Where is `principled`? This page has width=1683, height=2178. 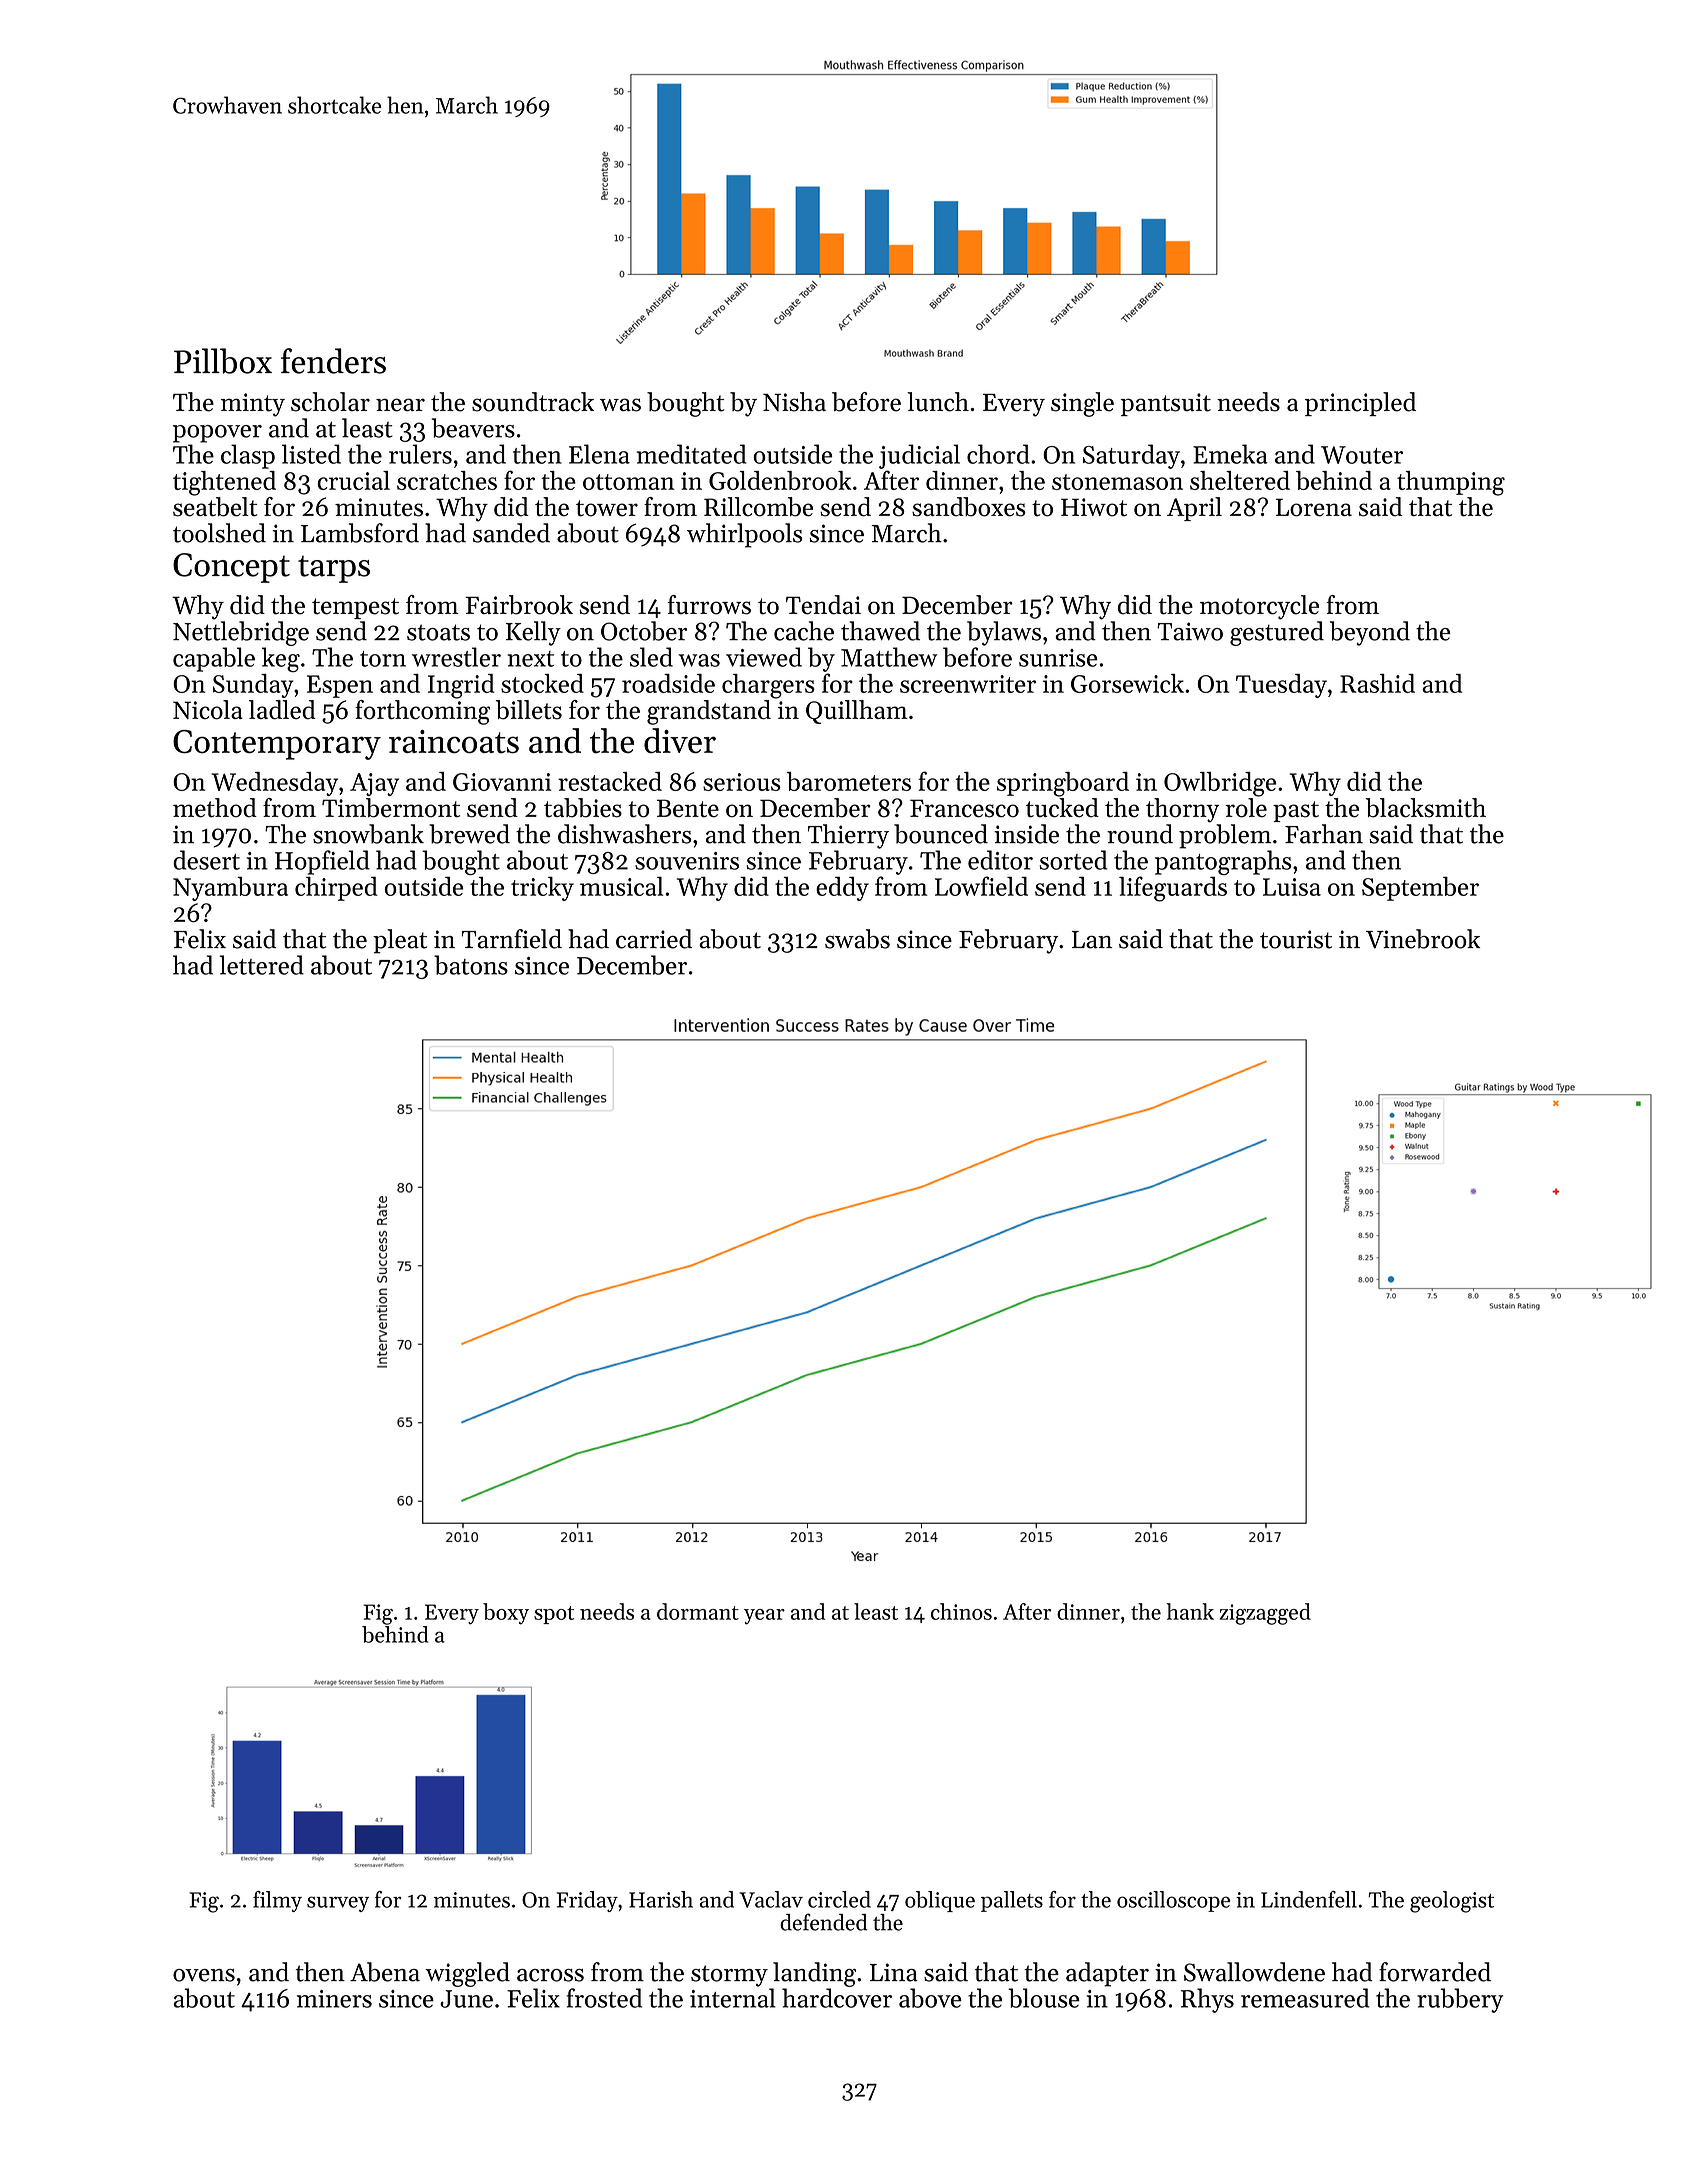
principled is located at coordinates (1360, 404).
